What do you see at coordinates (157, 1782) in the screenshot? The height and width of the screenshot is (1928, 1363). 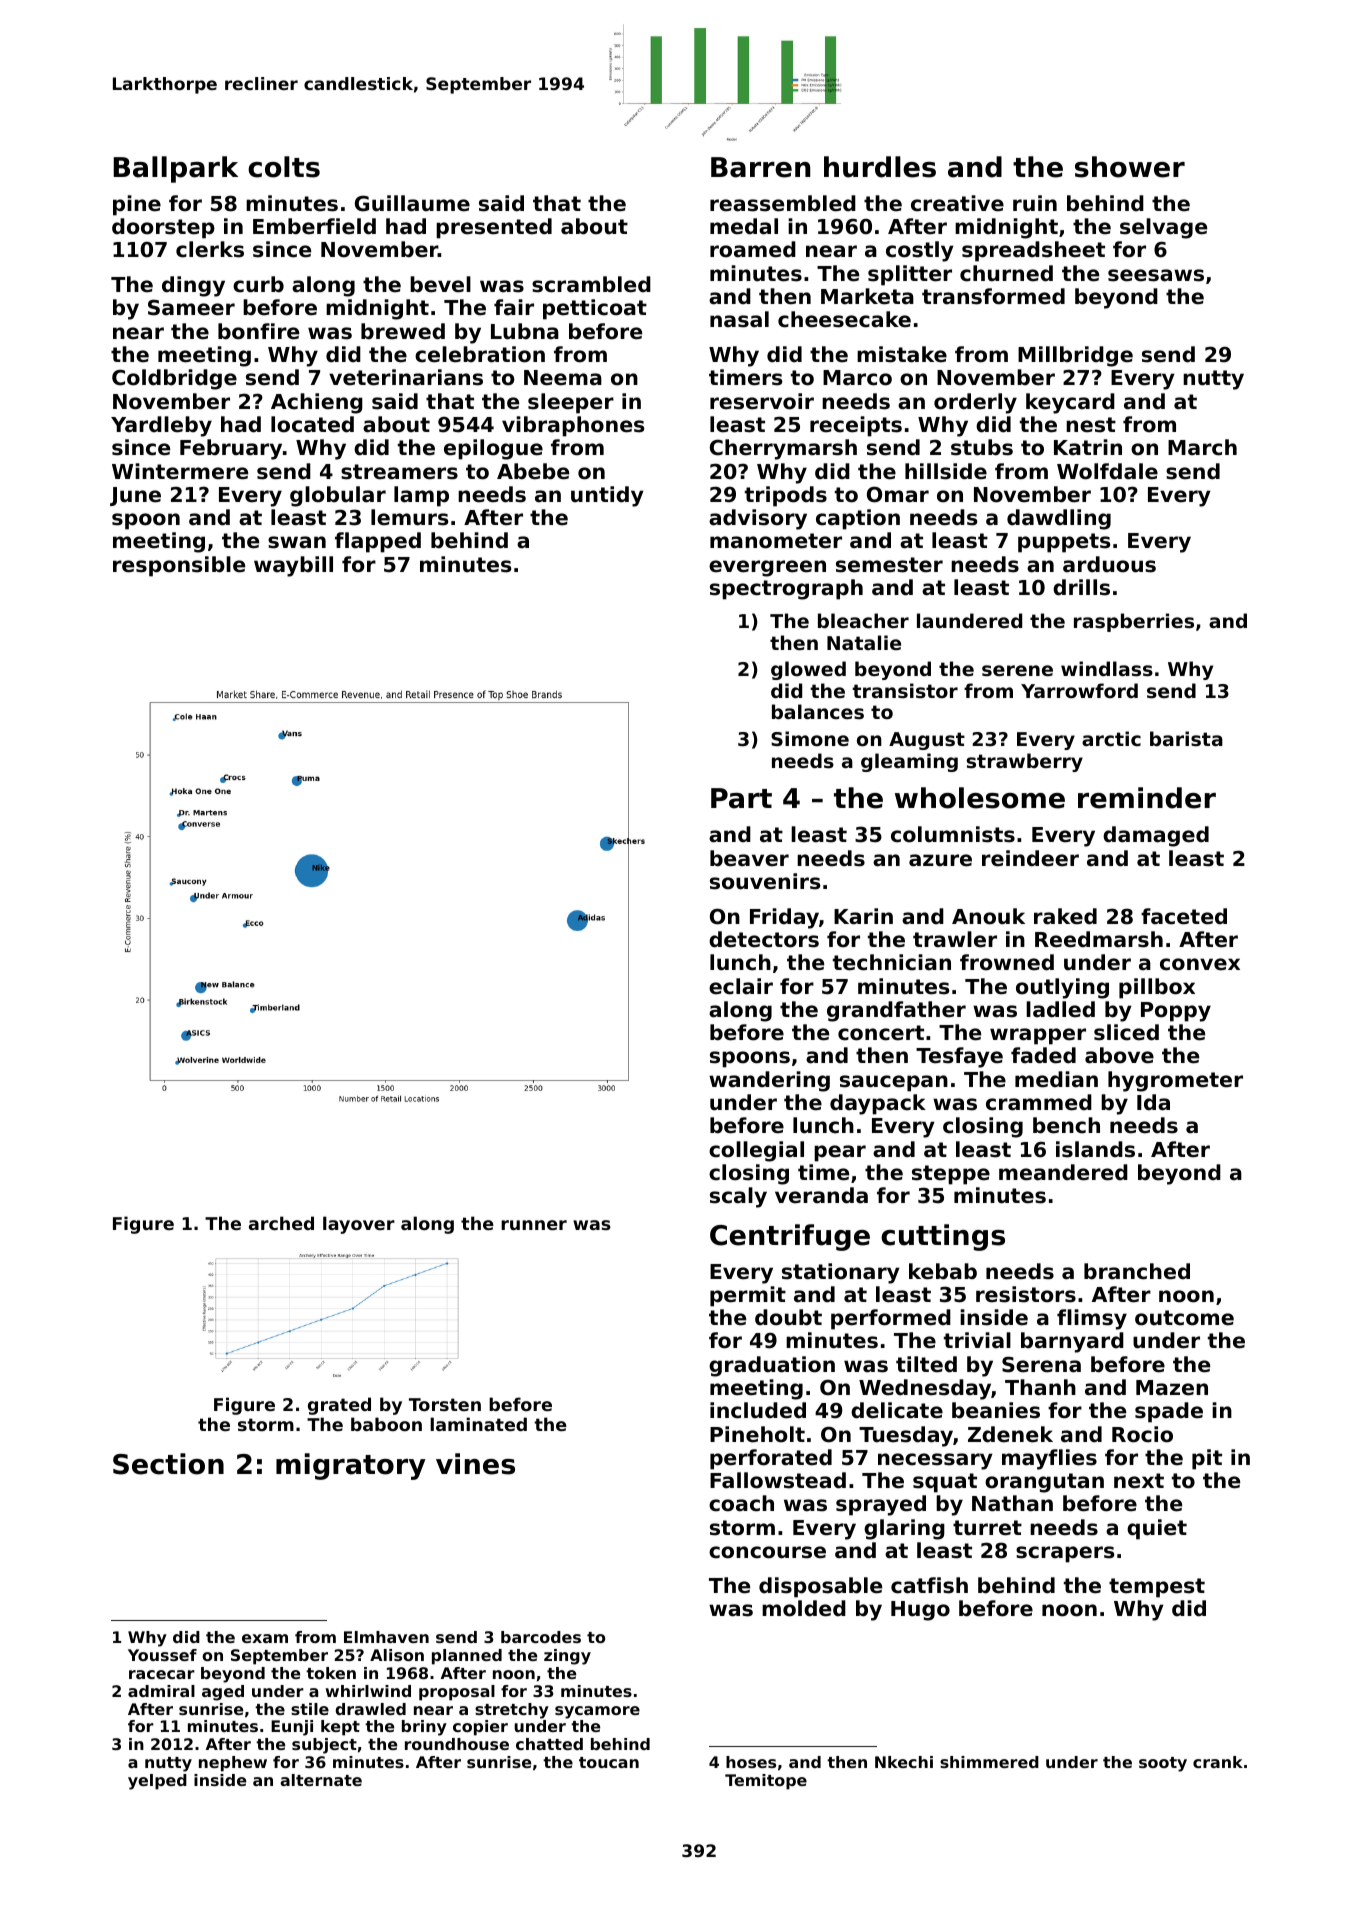 I see `yelped` at bounding box center [157, 1782].
